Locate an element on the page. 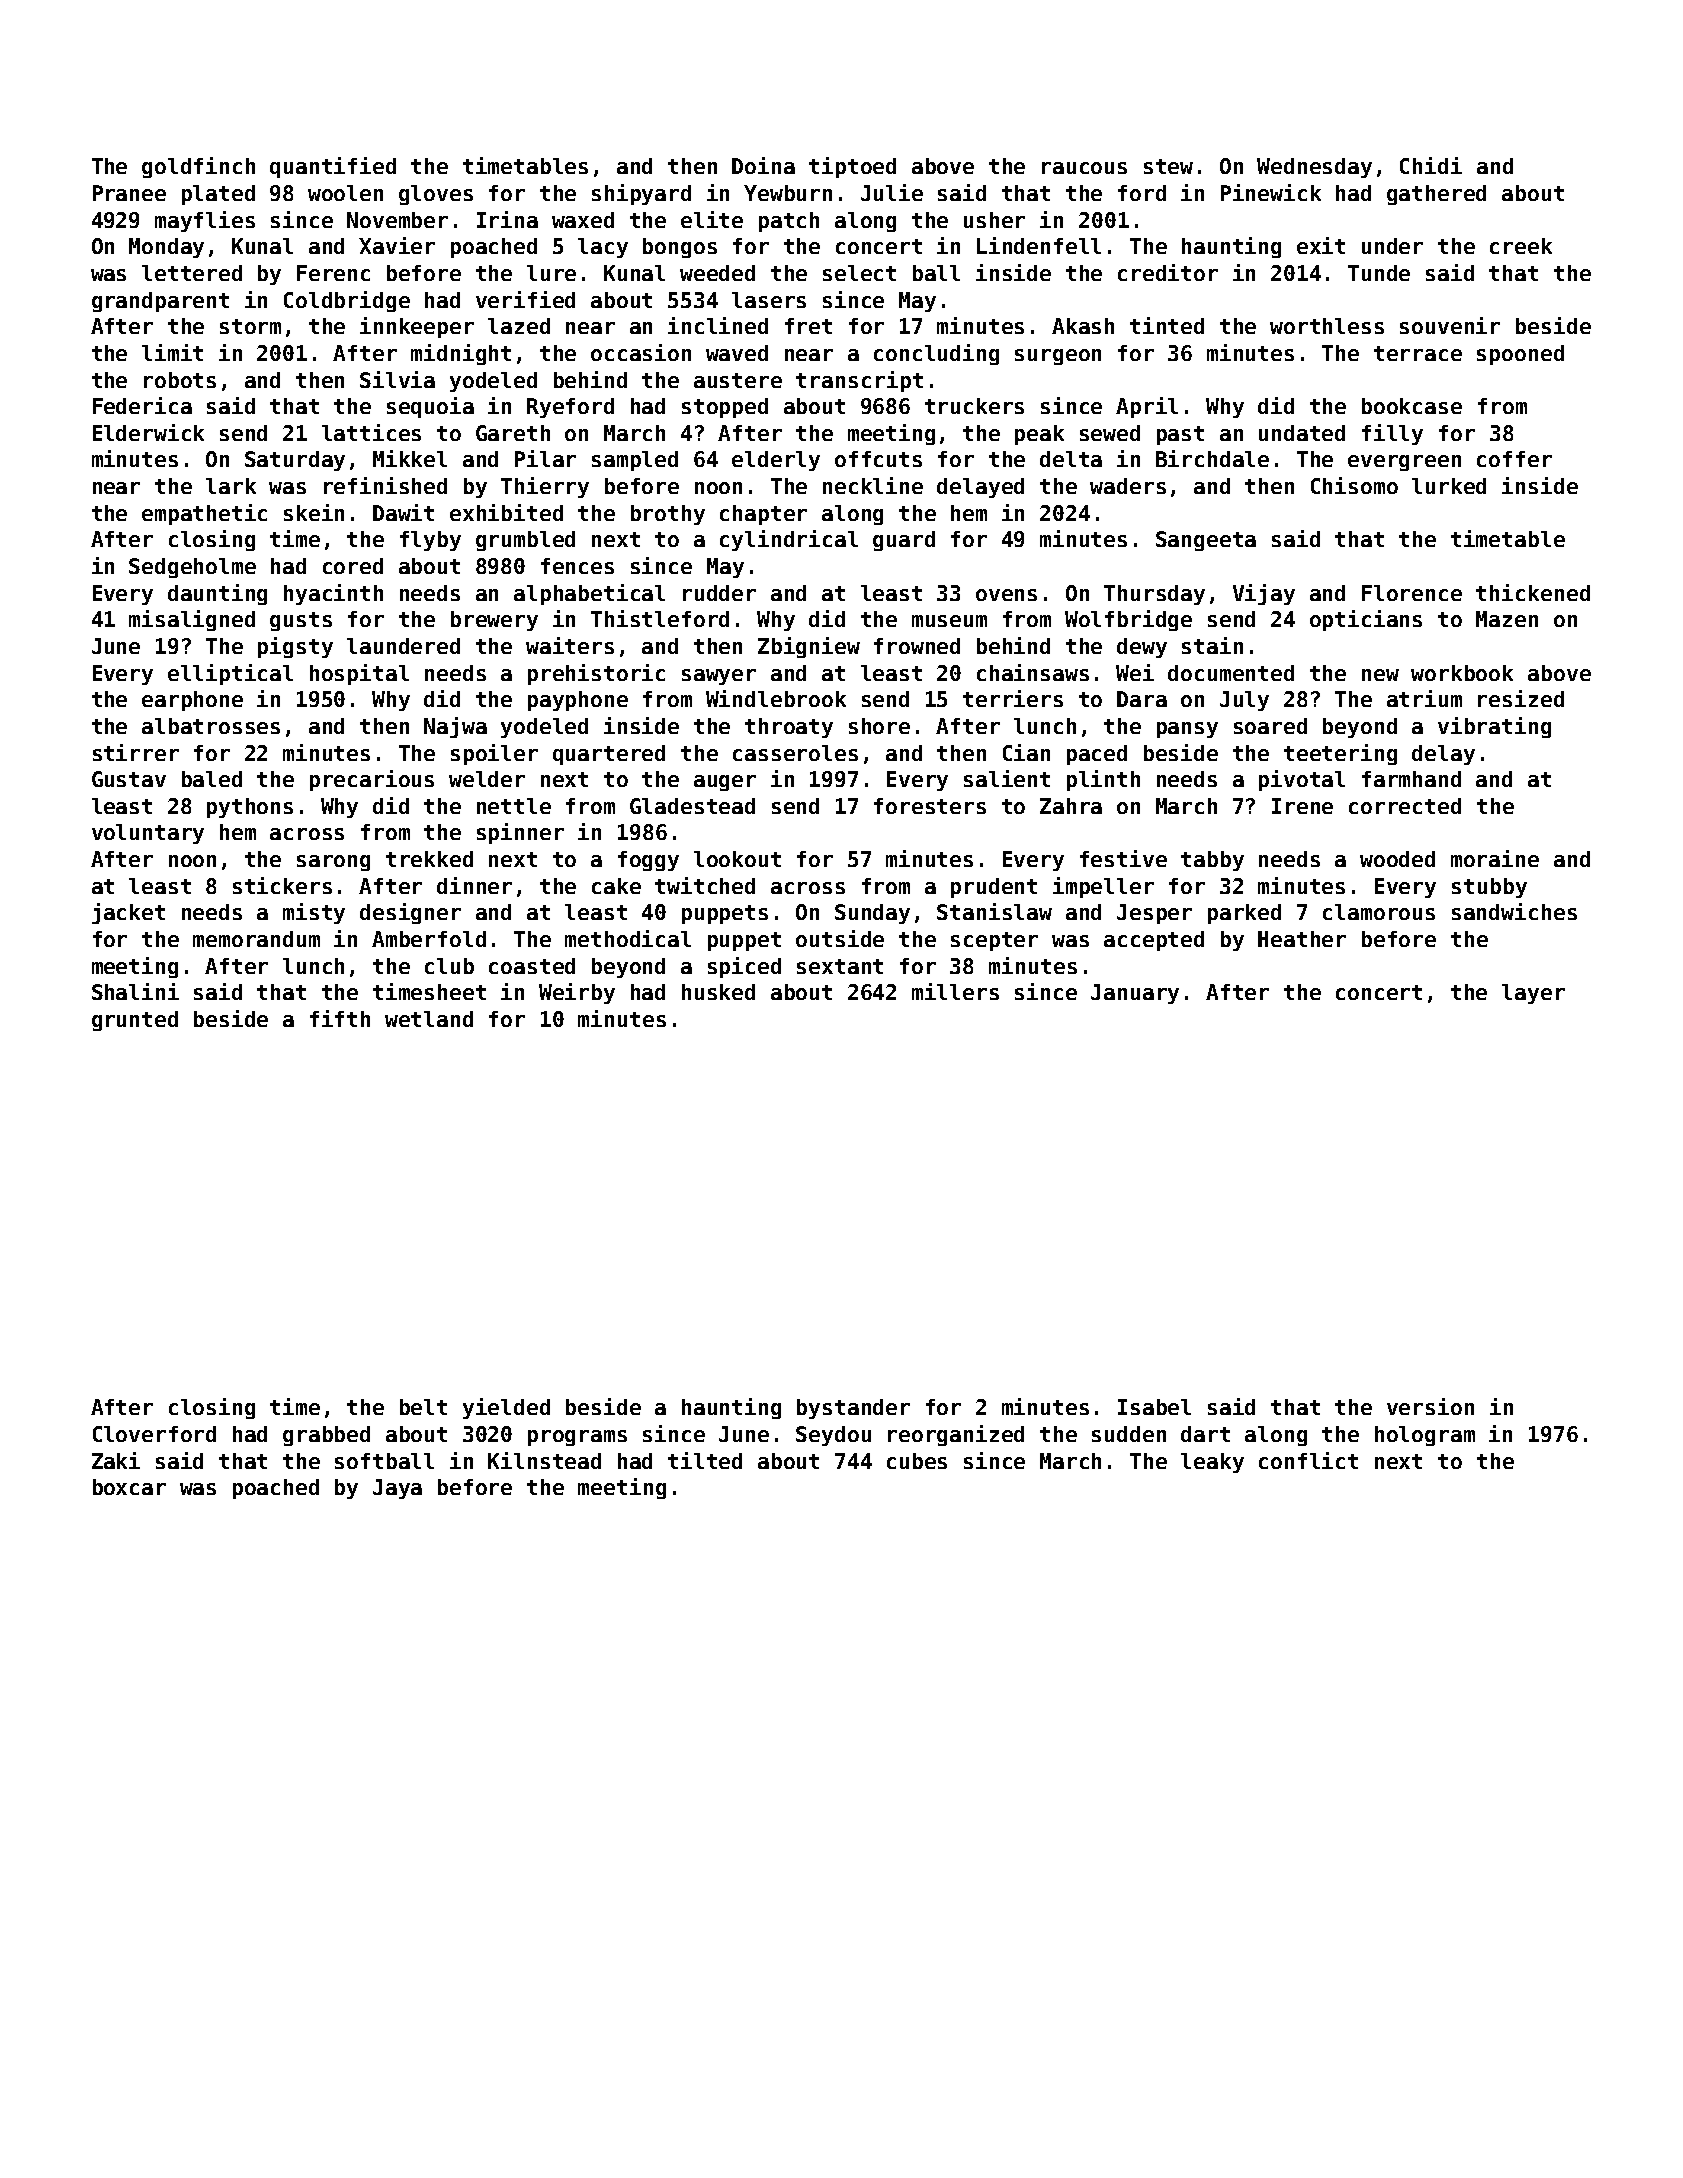 The image size is (1683, 2178). Doina is located at coordinates (763, 165).
